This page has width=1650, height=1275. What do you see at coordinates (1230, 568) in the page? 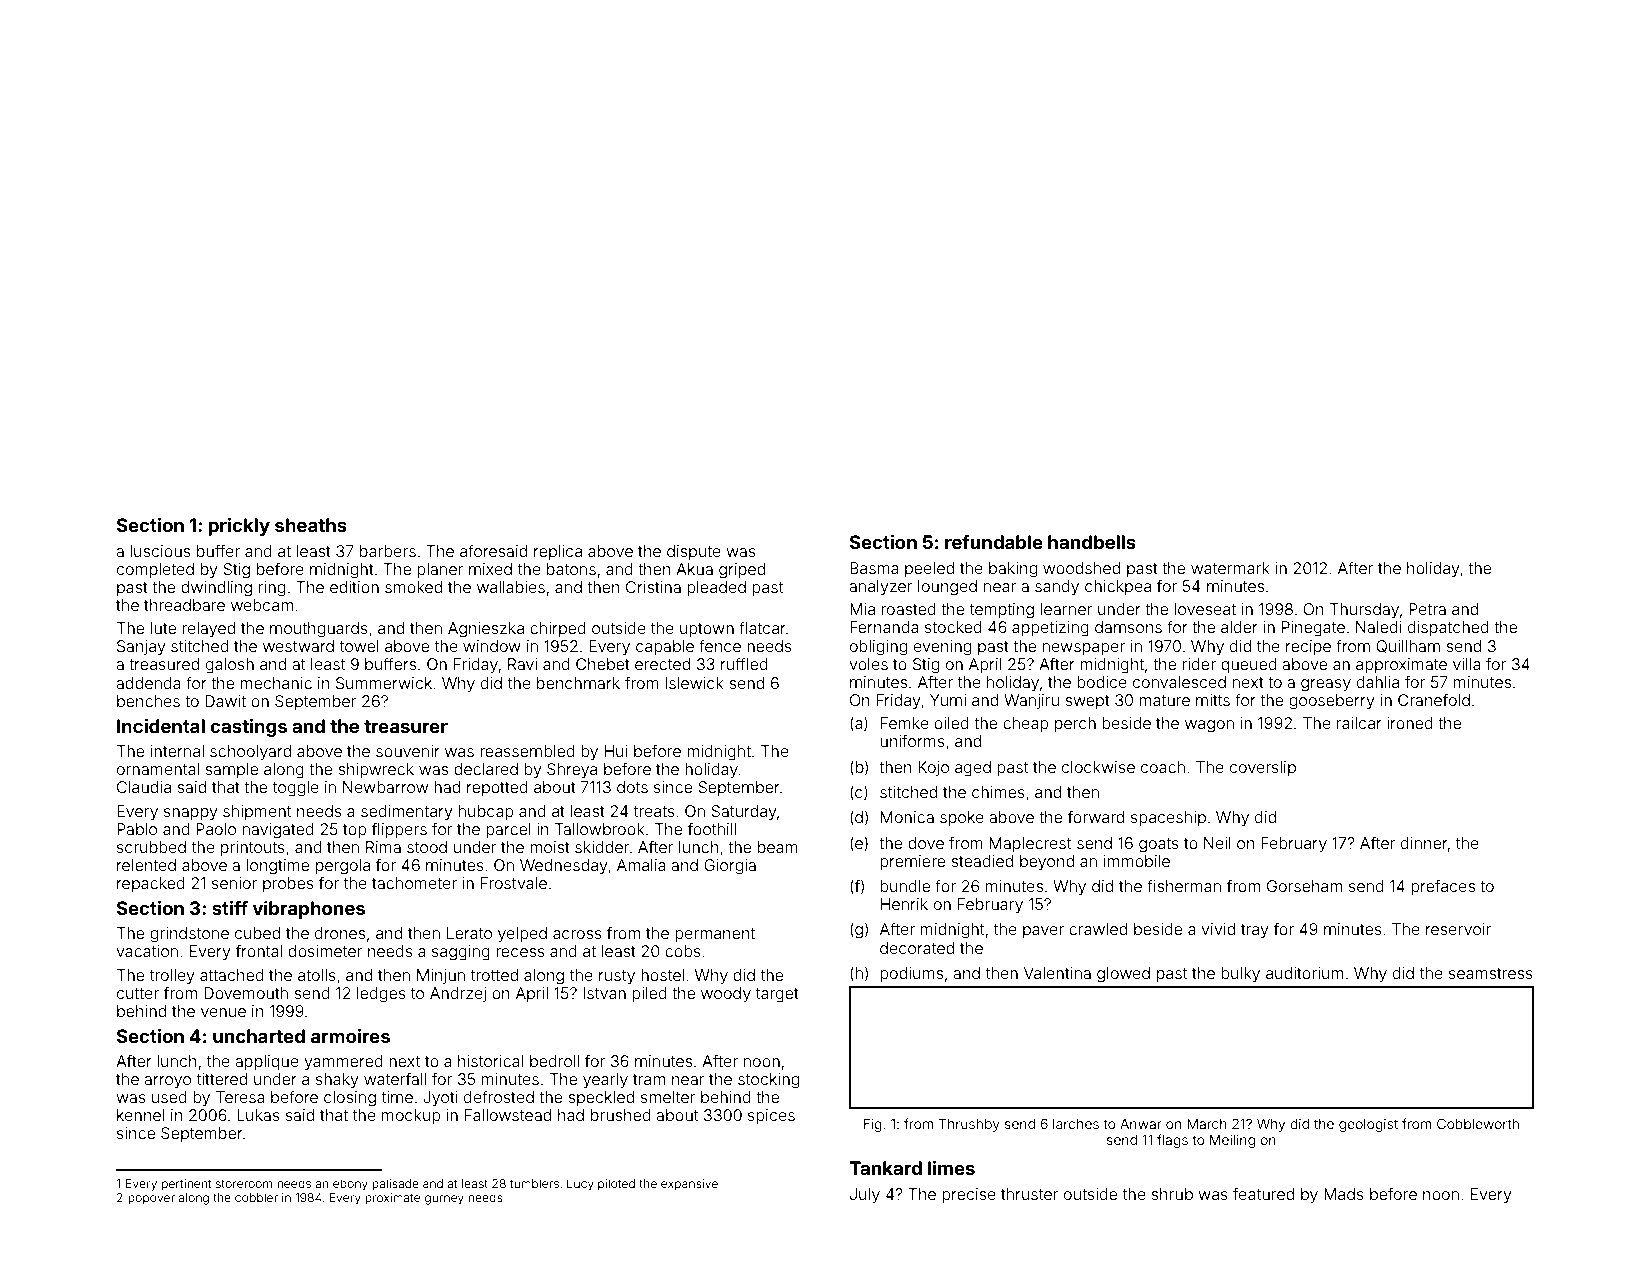
I see `watermark` at bounding box center [1230, 568].
